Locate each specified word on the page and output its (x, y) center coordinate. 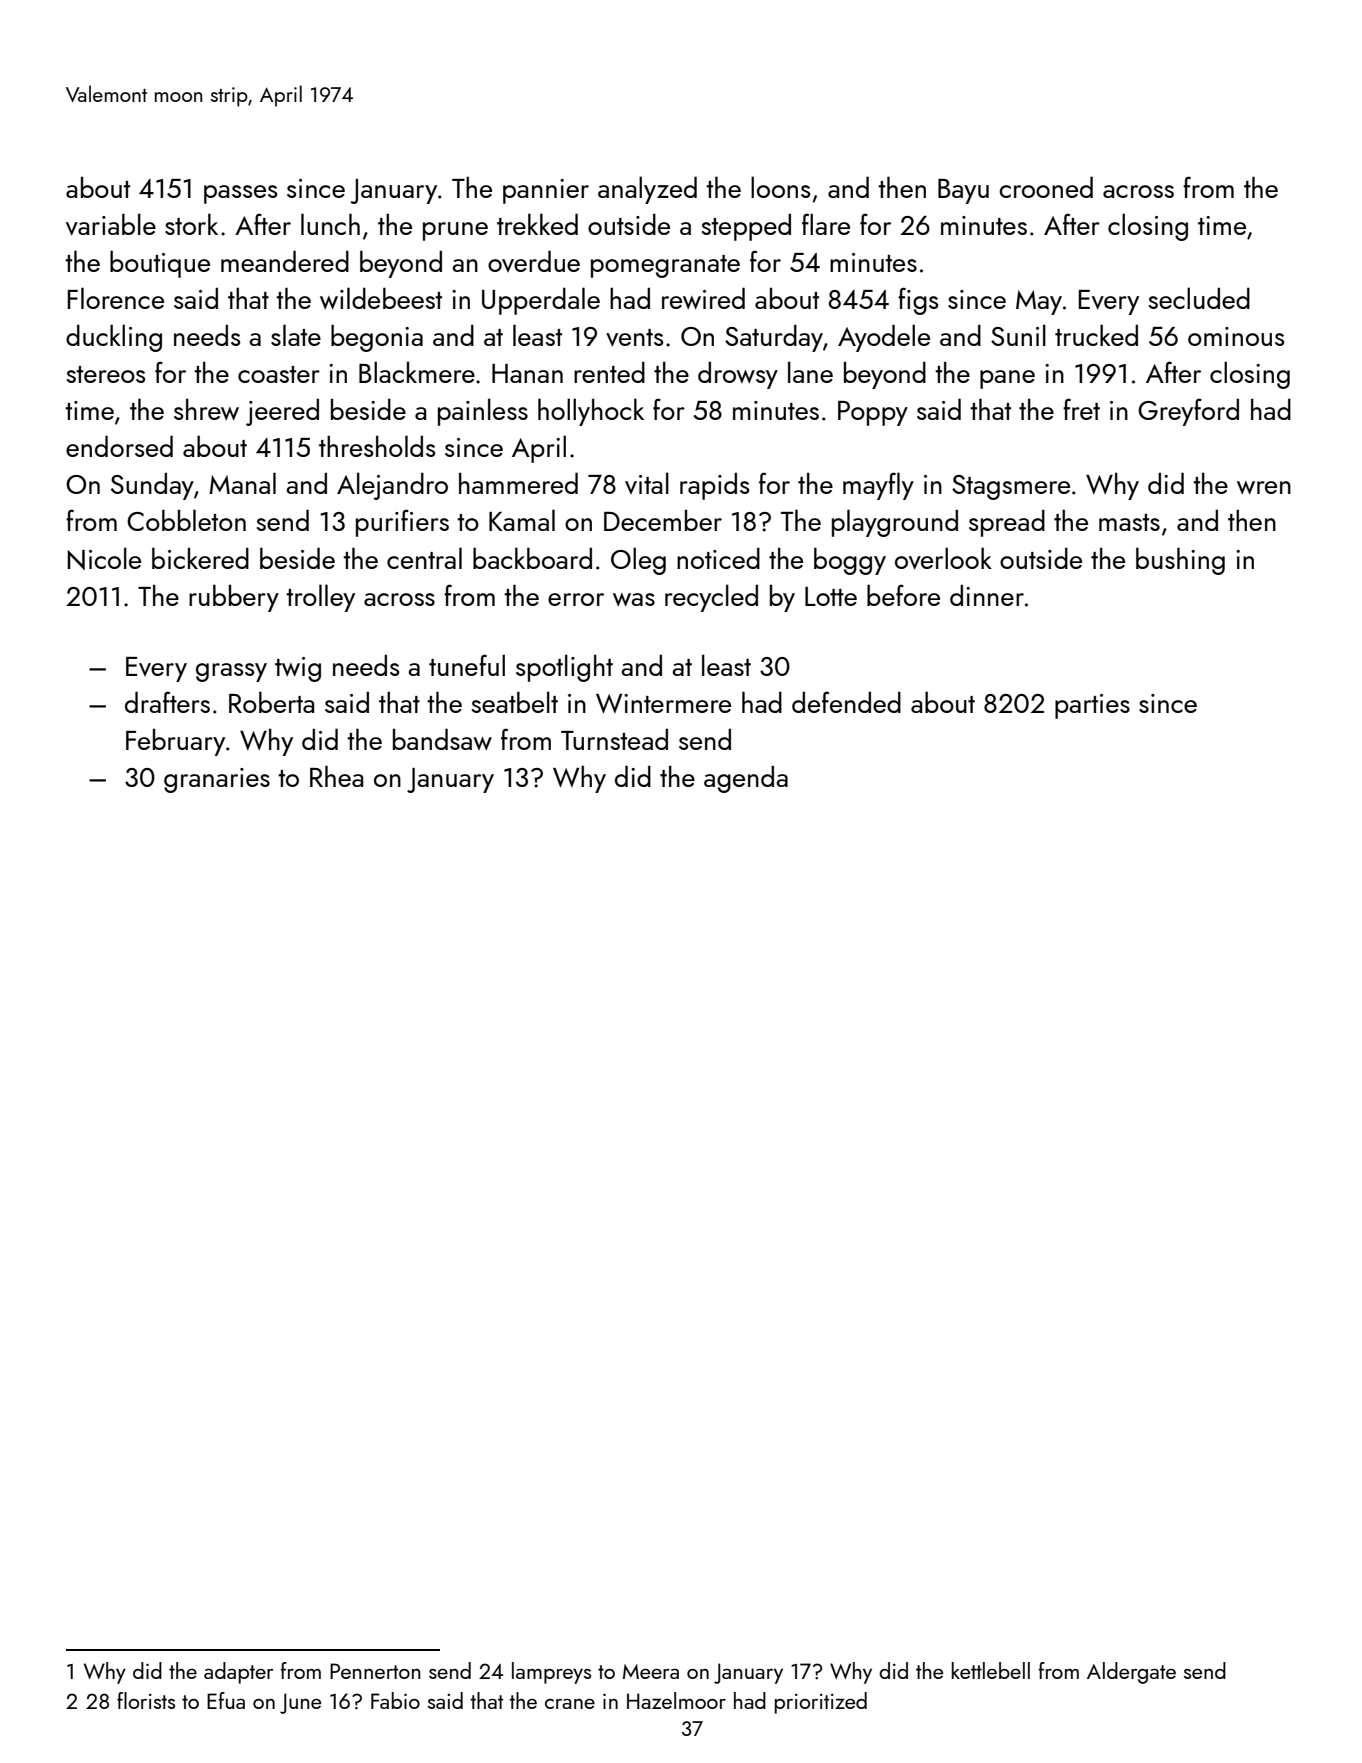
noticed (718, 558)
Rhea (336, 776)
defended (846, 702)
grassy (231, 672)
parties (1092, 706)
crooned (1046, 187)
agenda (746, 779)
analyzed (647, 190)
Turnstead (614, 739)
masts (1129, 522)
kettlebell (991, 1670)
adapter (239, 1673)
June (300, 1703)
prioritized (821, 1703)
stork (191, 224)
